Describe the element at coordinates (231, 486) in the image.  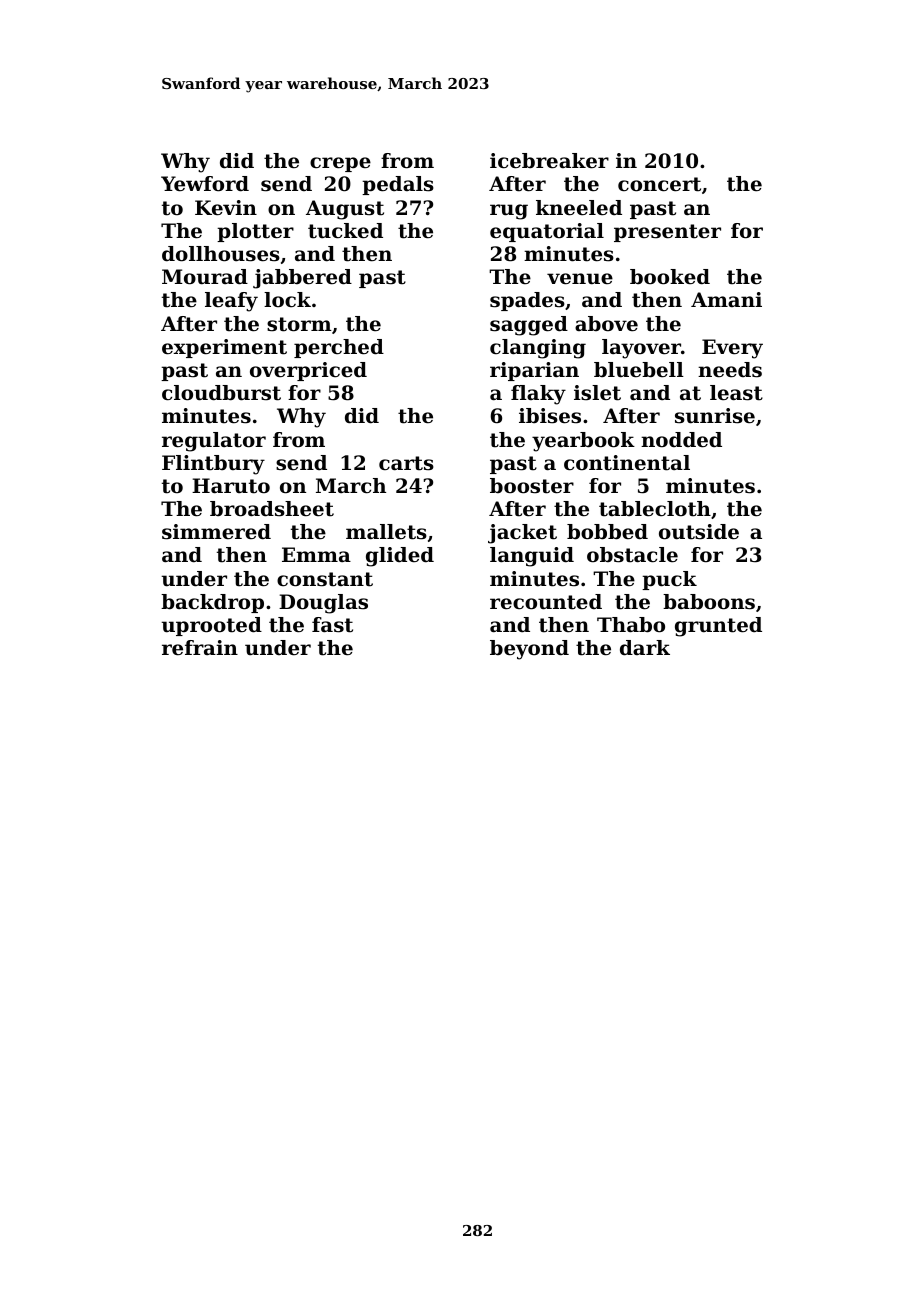
I see `Haruto` at that location.
